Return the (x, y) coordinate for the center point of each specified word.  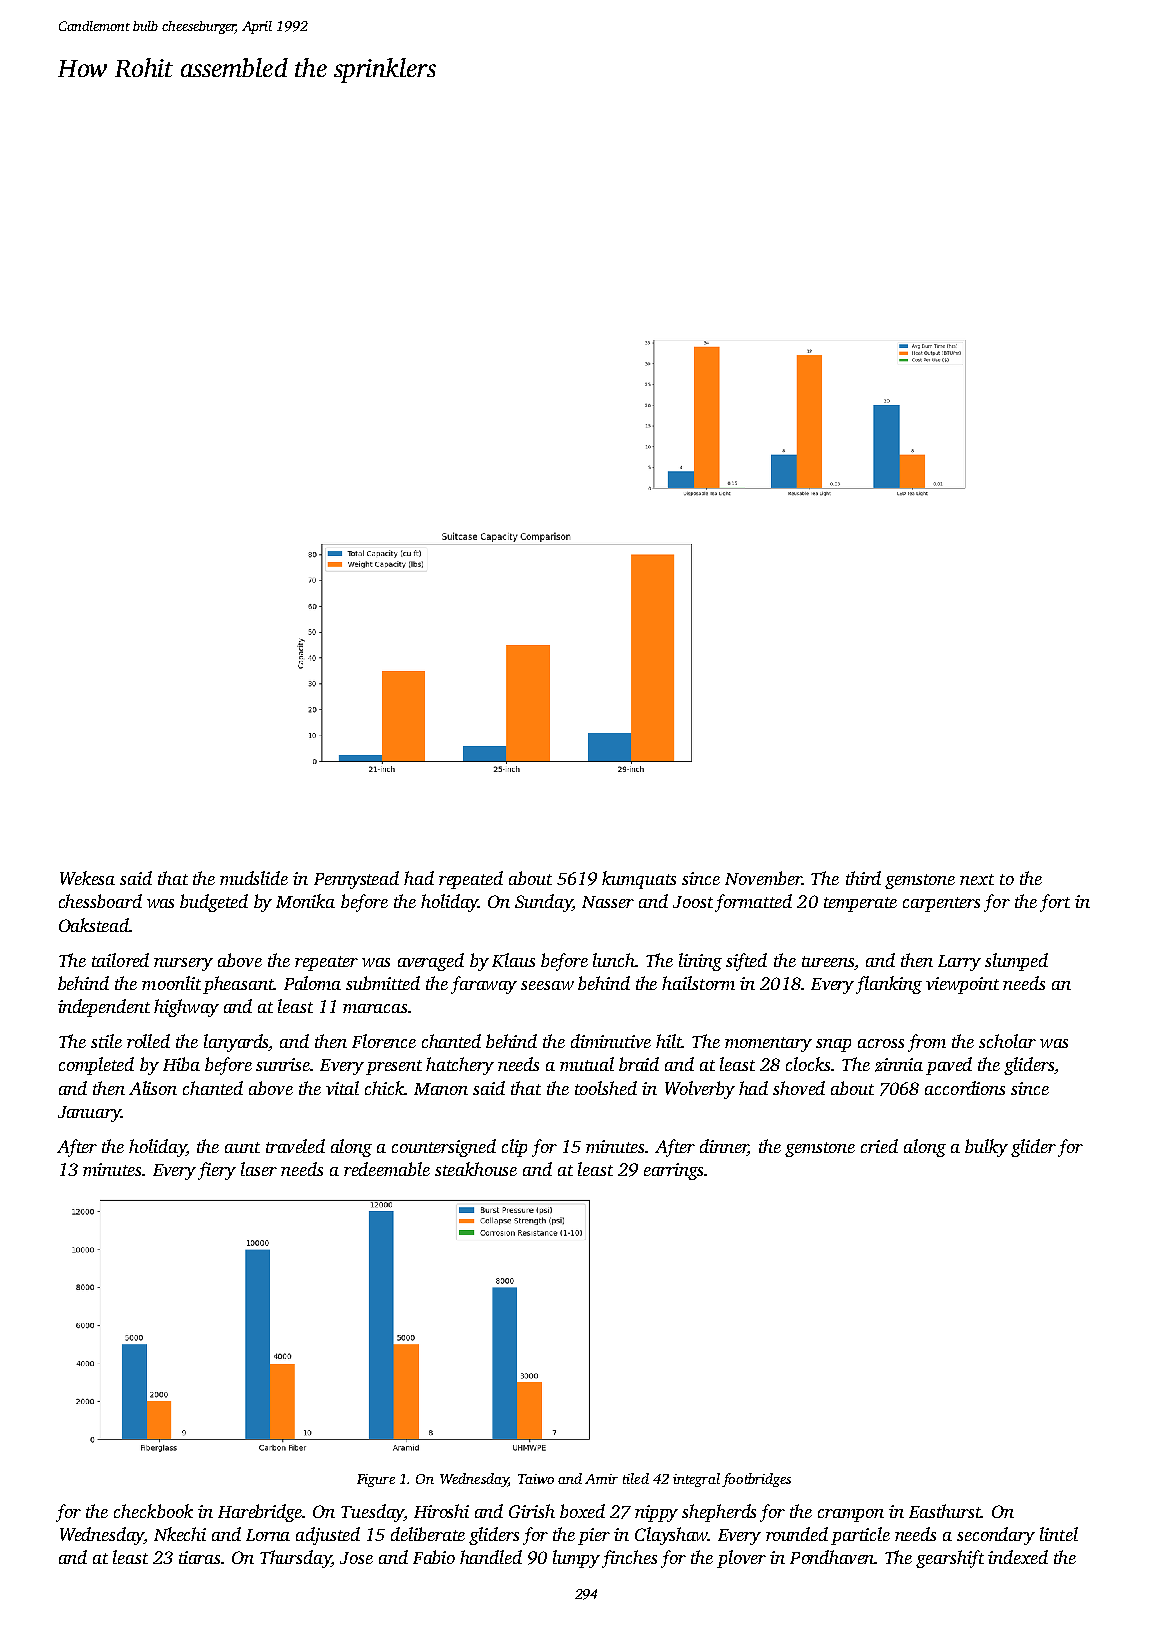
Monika (305, 901)
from (927, 1043)
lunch (614, 960)
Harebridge (260, 1513)
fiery (217, 1171)
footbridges (756, 1480)
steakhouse (476, 1169)
